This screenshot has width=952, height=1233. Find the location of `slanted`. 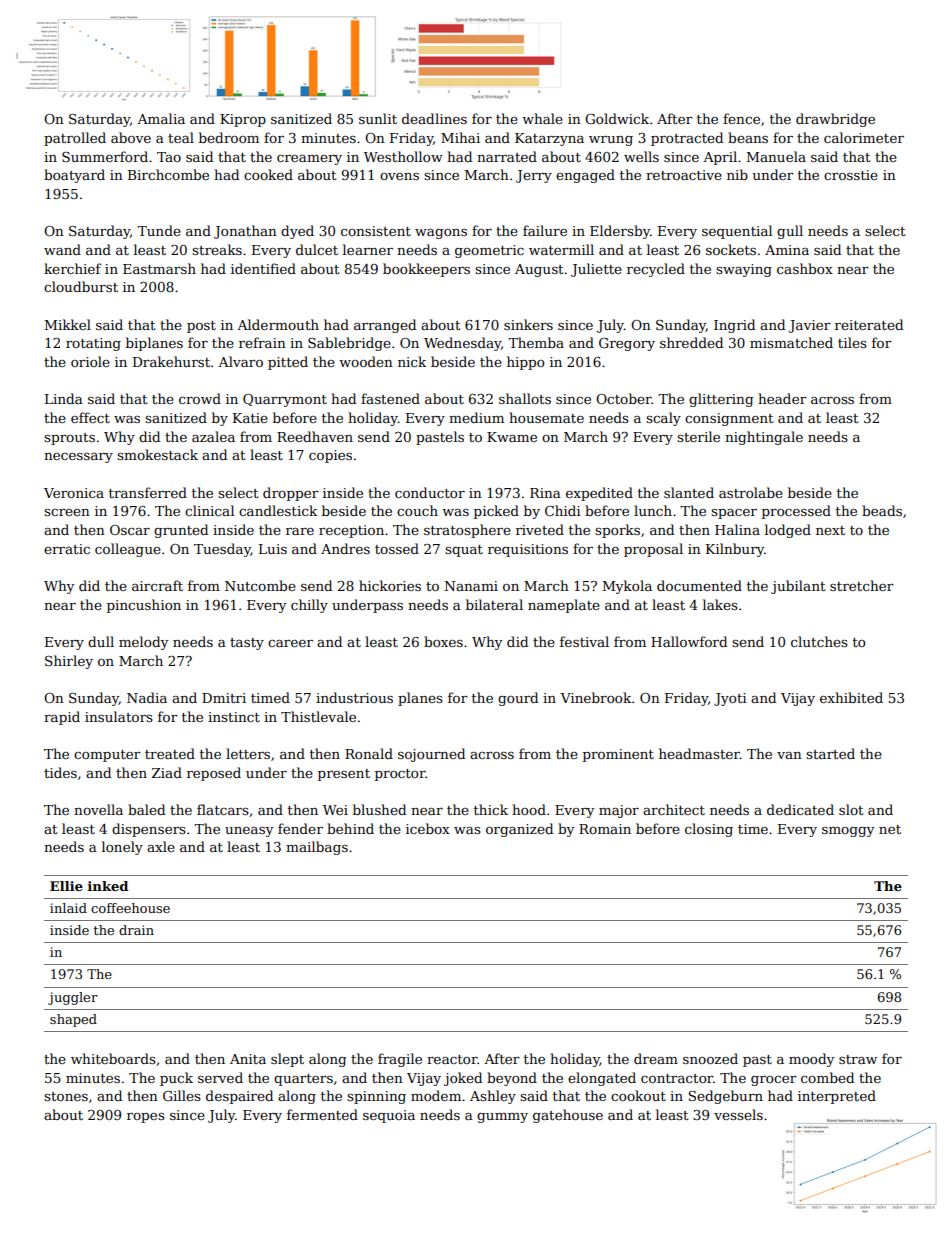

slanted is located at coordinates (689, 492).
